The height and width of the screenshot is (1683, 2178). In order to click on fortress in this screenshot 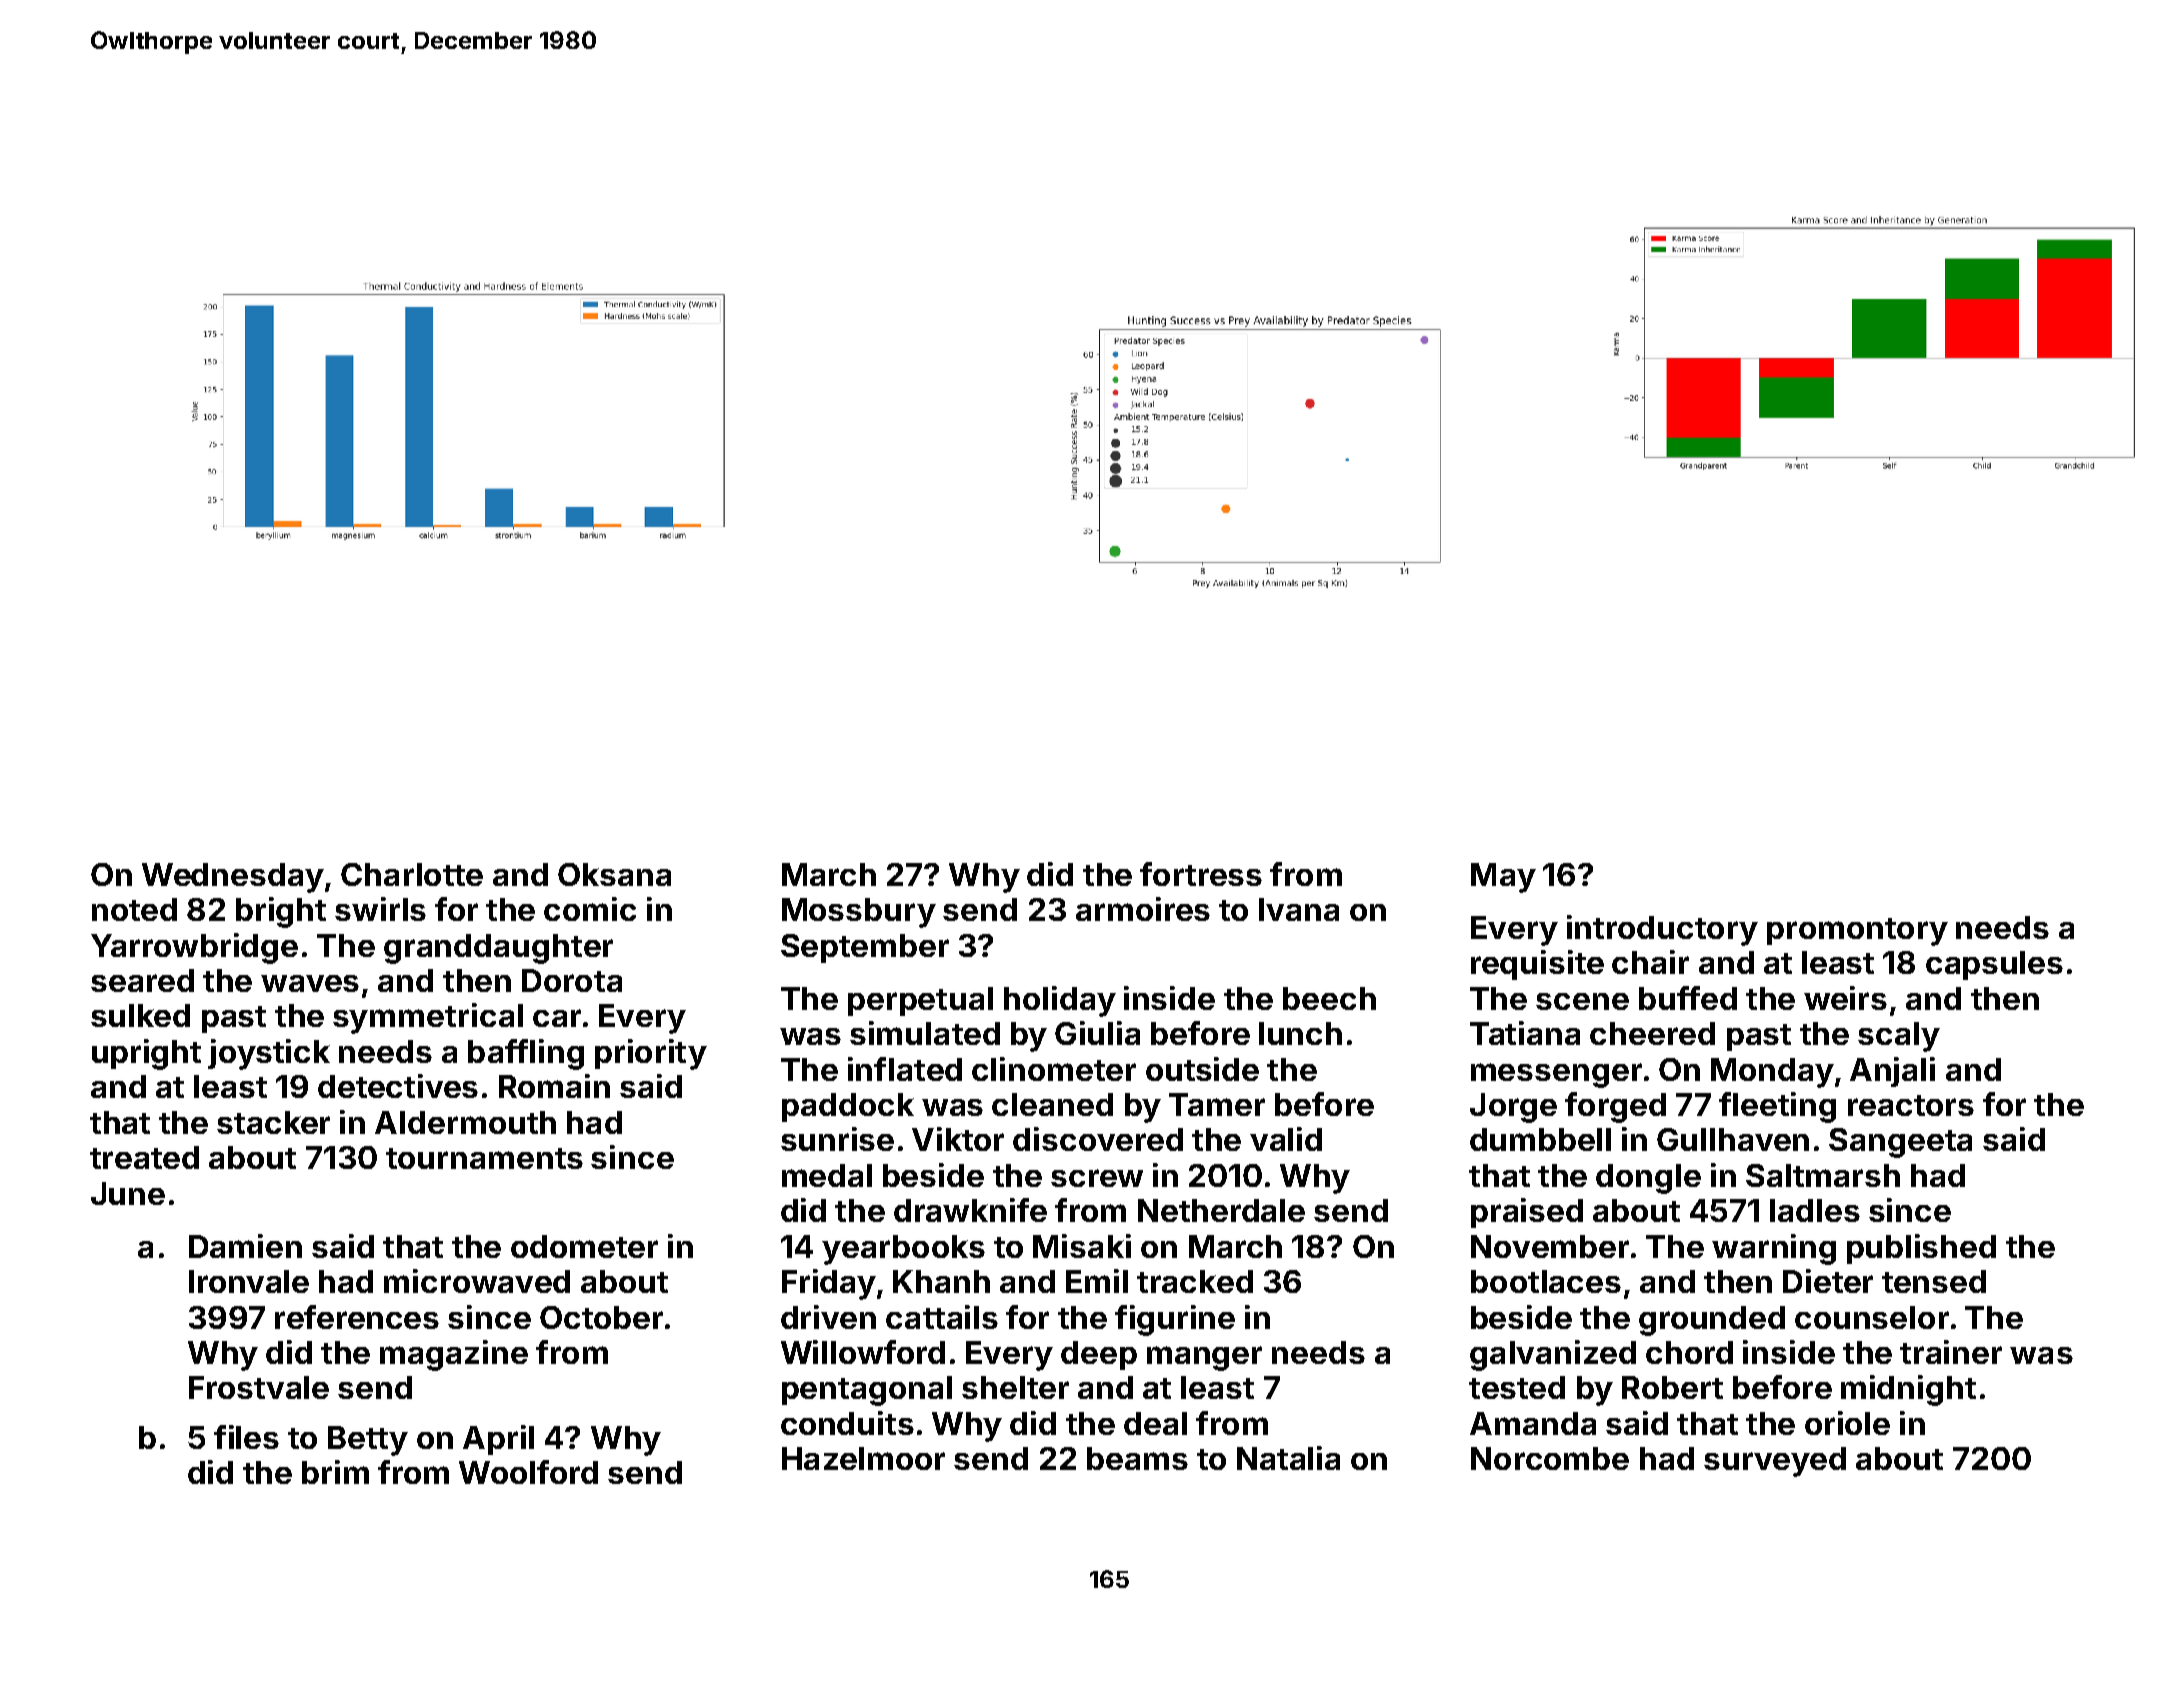, I will do `click(1201, 874)`.
